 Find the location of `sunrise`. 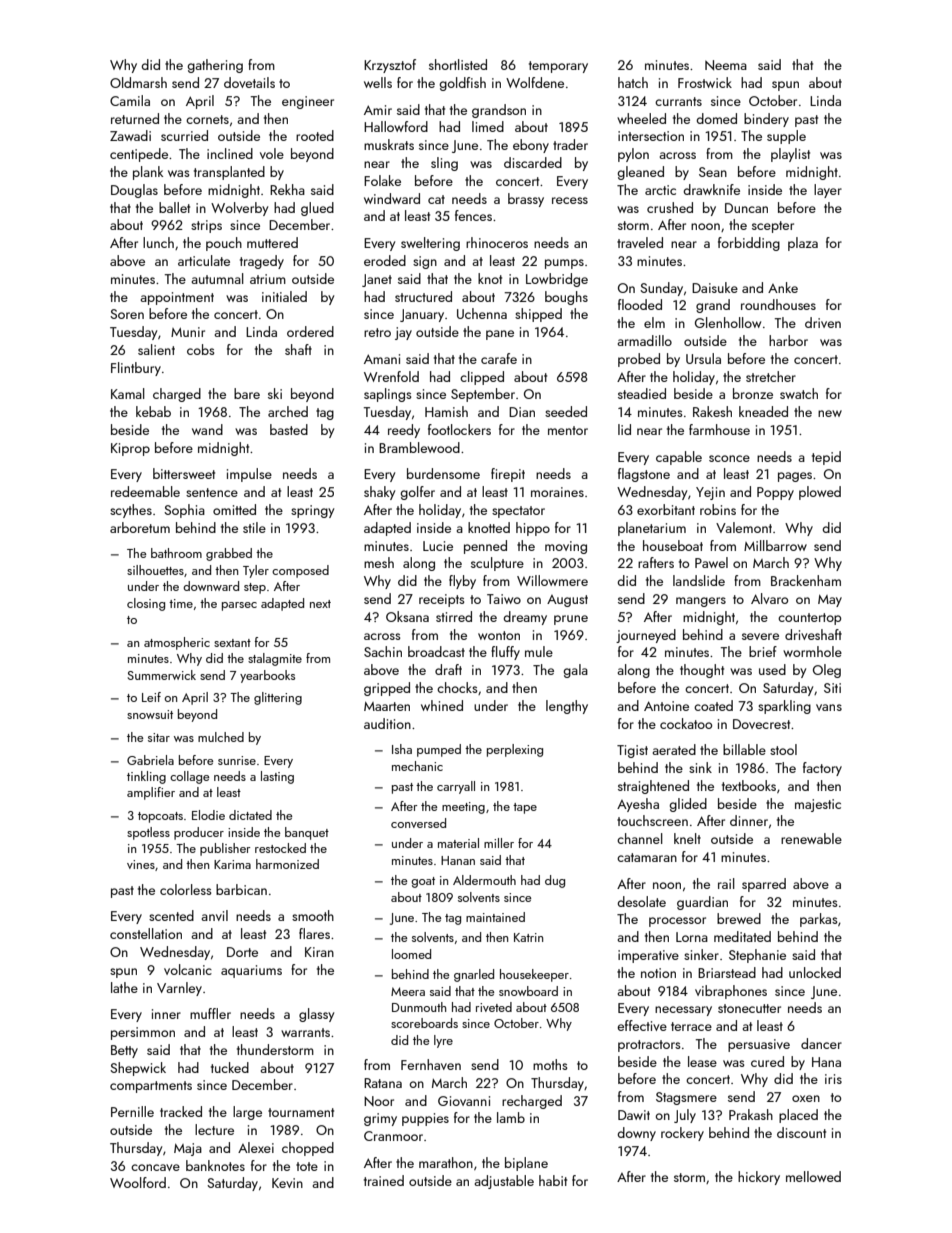

sunrise is located at coordinates (237, 760).
